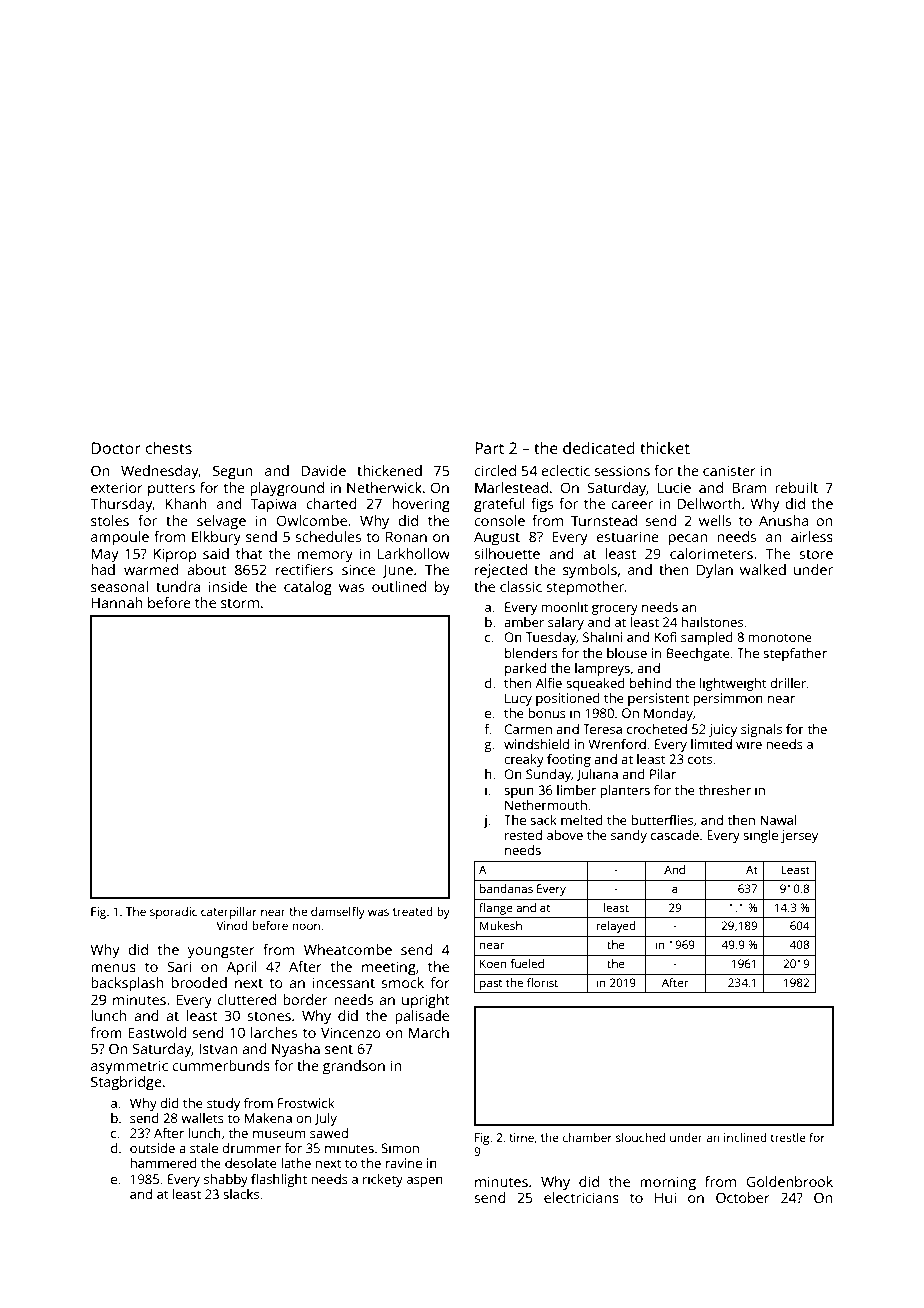 Image resolution: width=924 pixels, height=1308 pixels. What do you see at coordinates (489, 448) in the page?
I see `Part` at bounding box center [489, 448].
